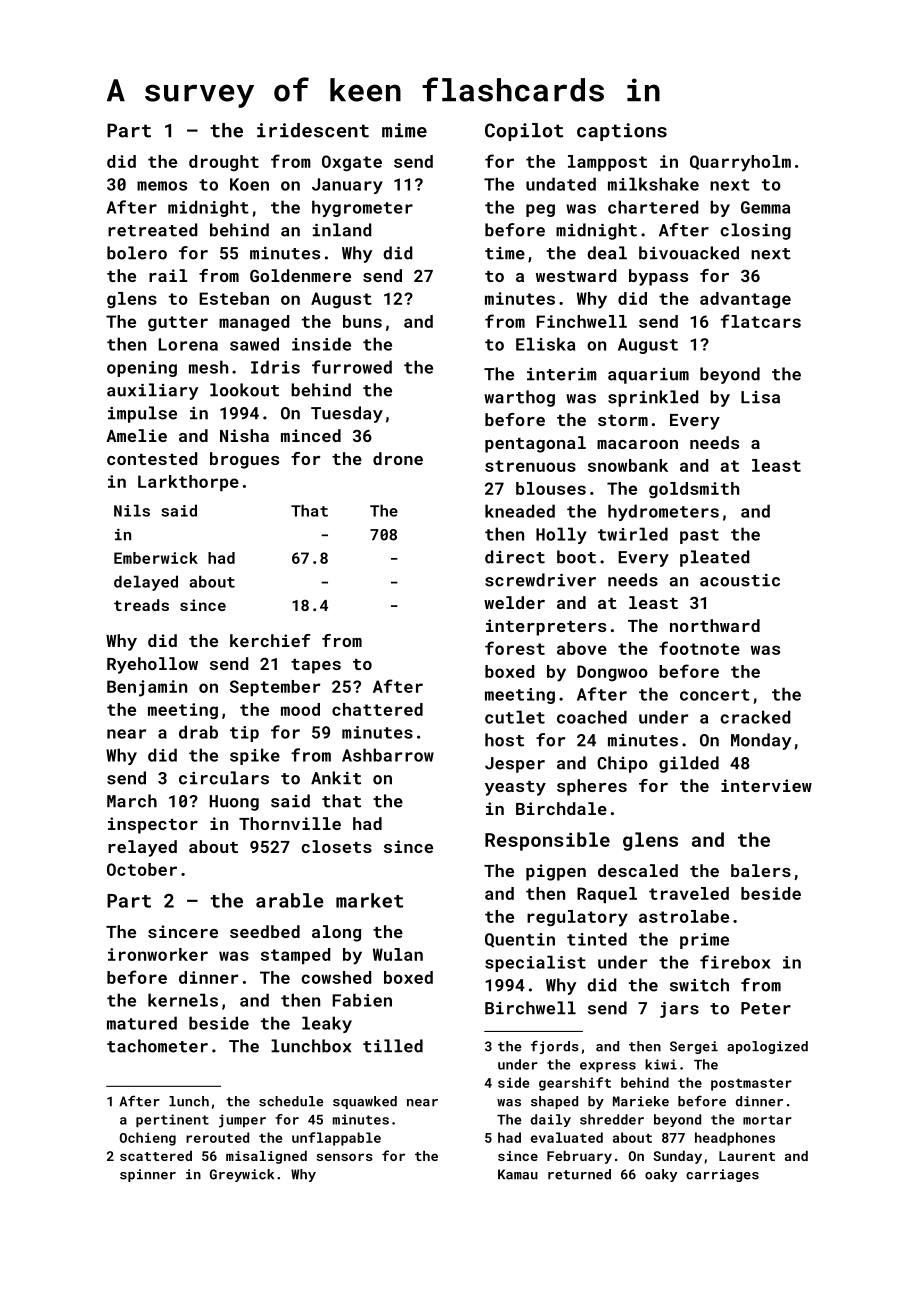 The width and height of the page is (924, 1311). I want to click on iridescent, so click(313, 130).
